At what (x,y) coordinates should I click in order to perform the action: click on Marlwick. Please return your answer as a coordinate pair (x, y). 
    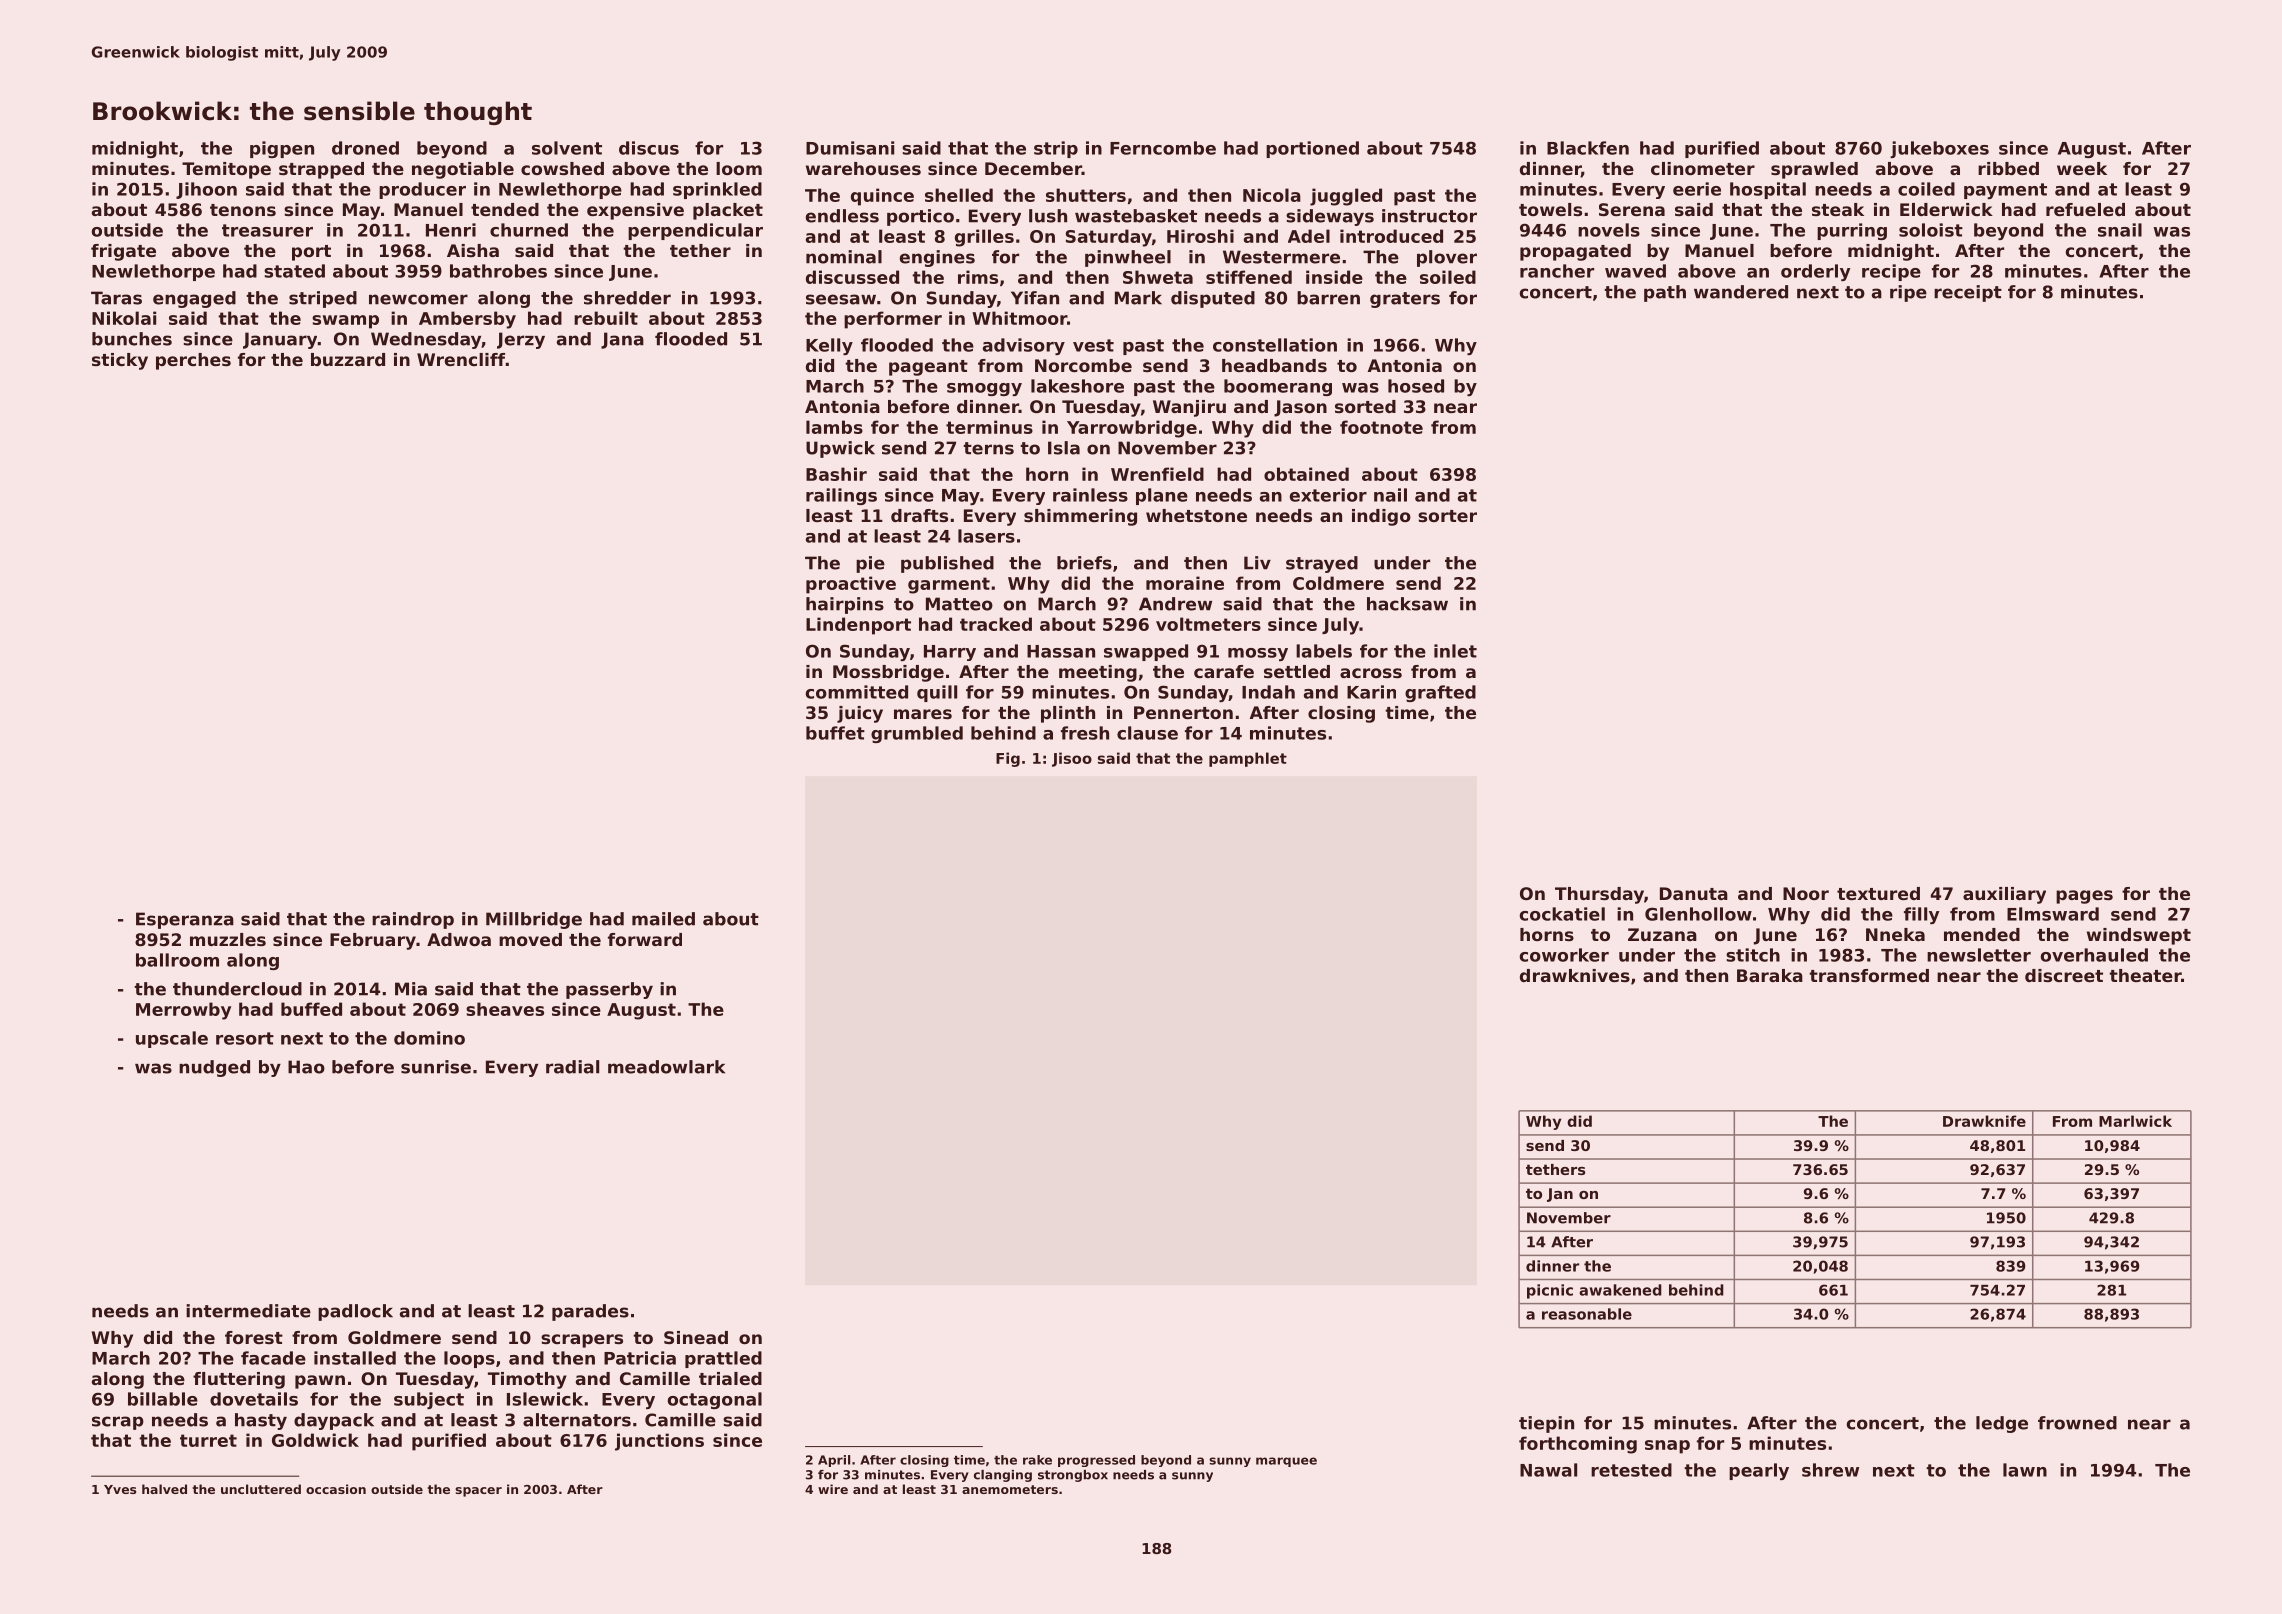
    Looking at the image, I should click on (2135, 1121).
